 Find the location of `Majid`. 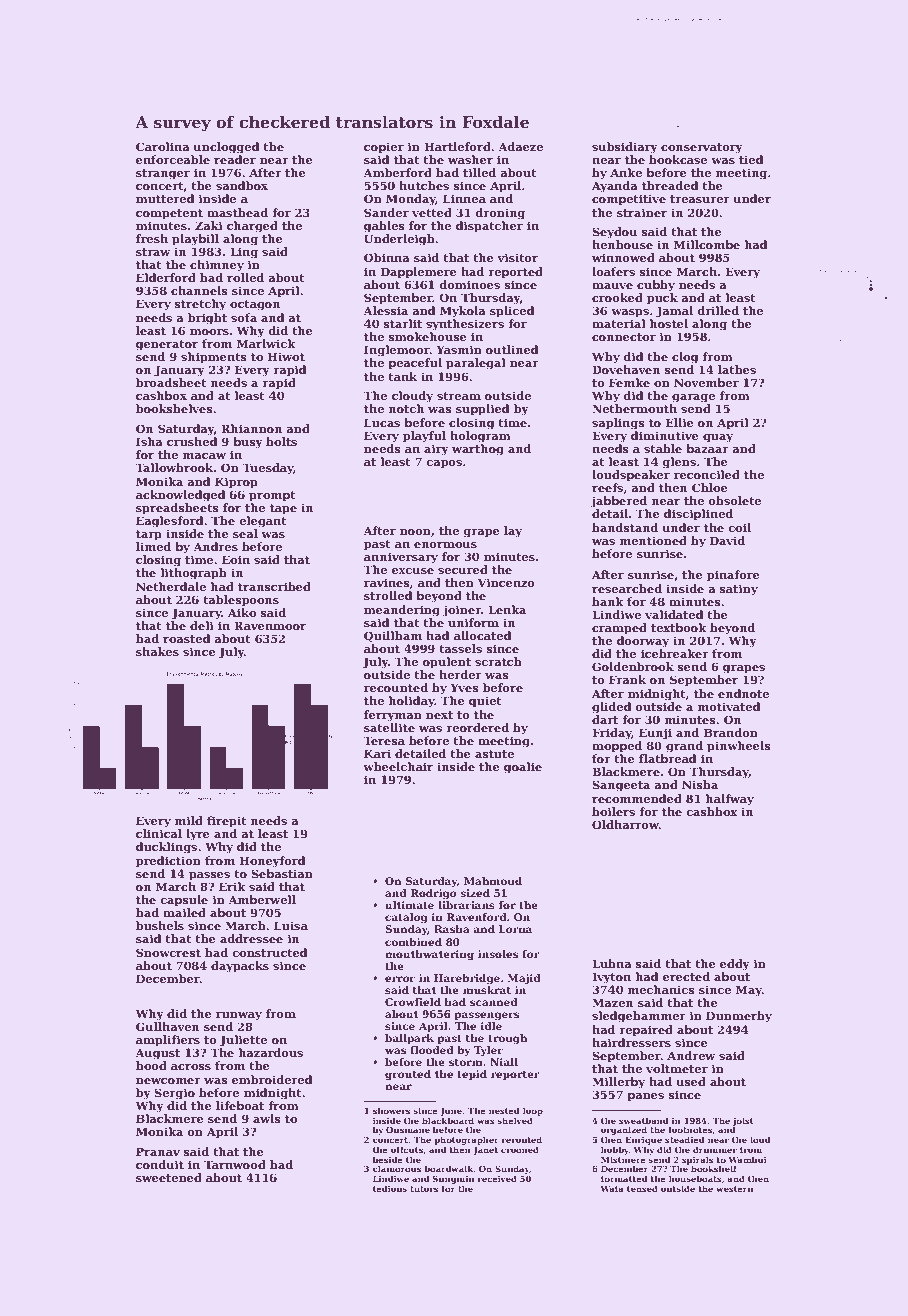

Majid is located at coordinates (524, 979).
